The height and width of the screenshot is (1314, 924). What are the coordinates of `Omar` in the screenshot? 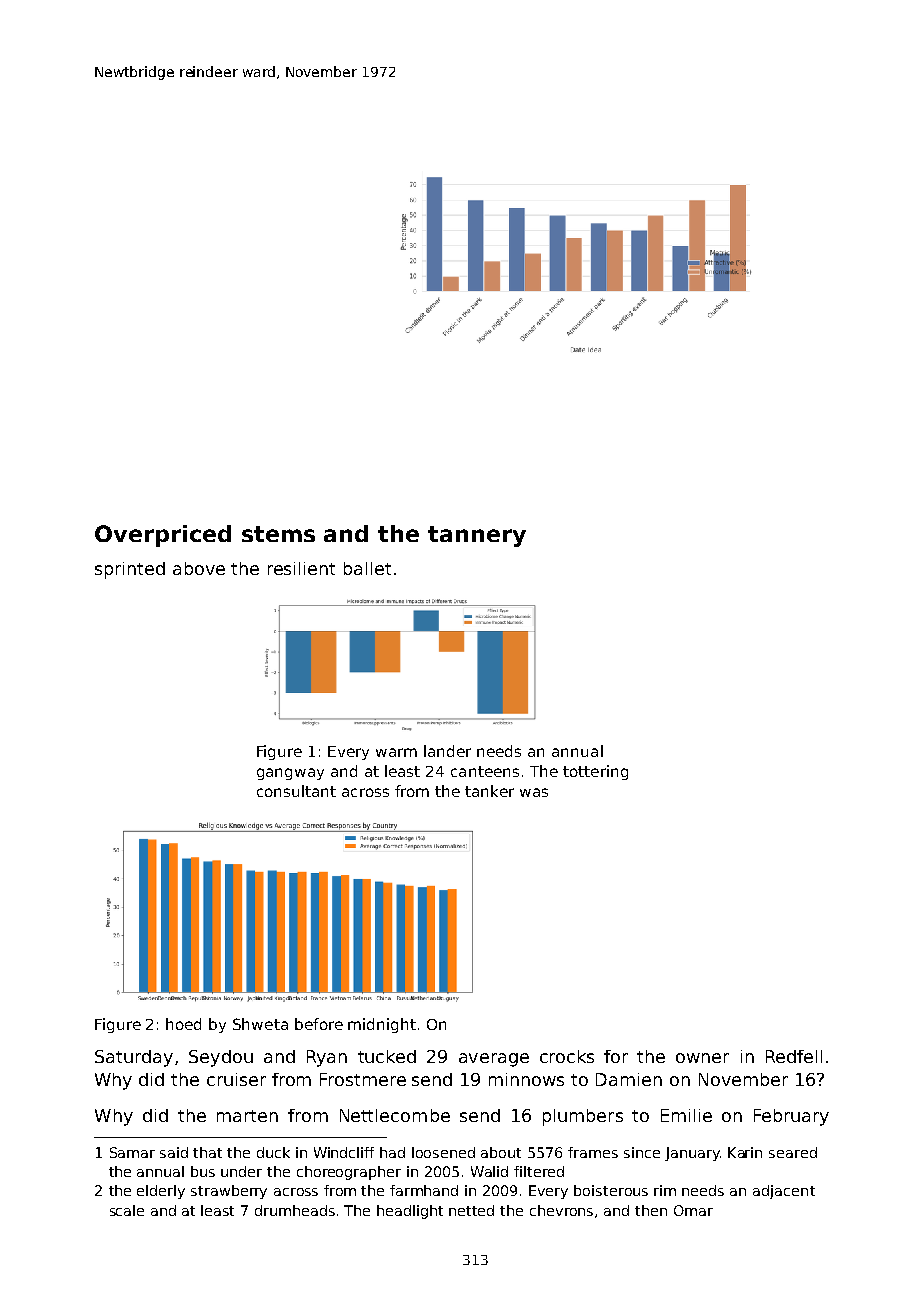 It's located at (693, 1210).
